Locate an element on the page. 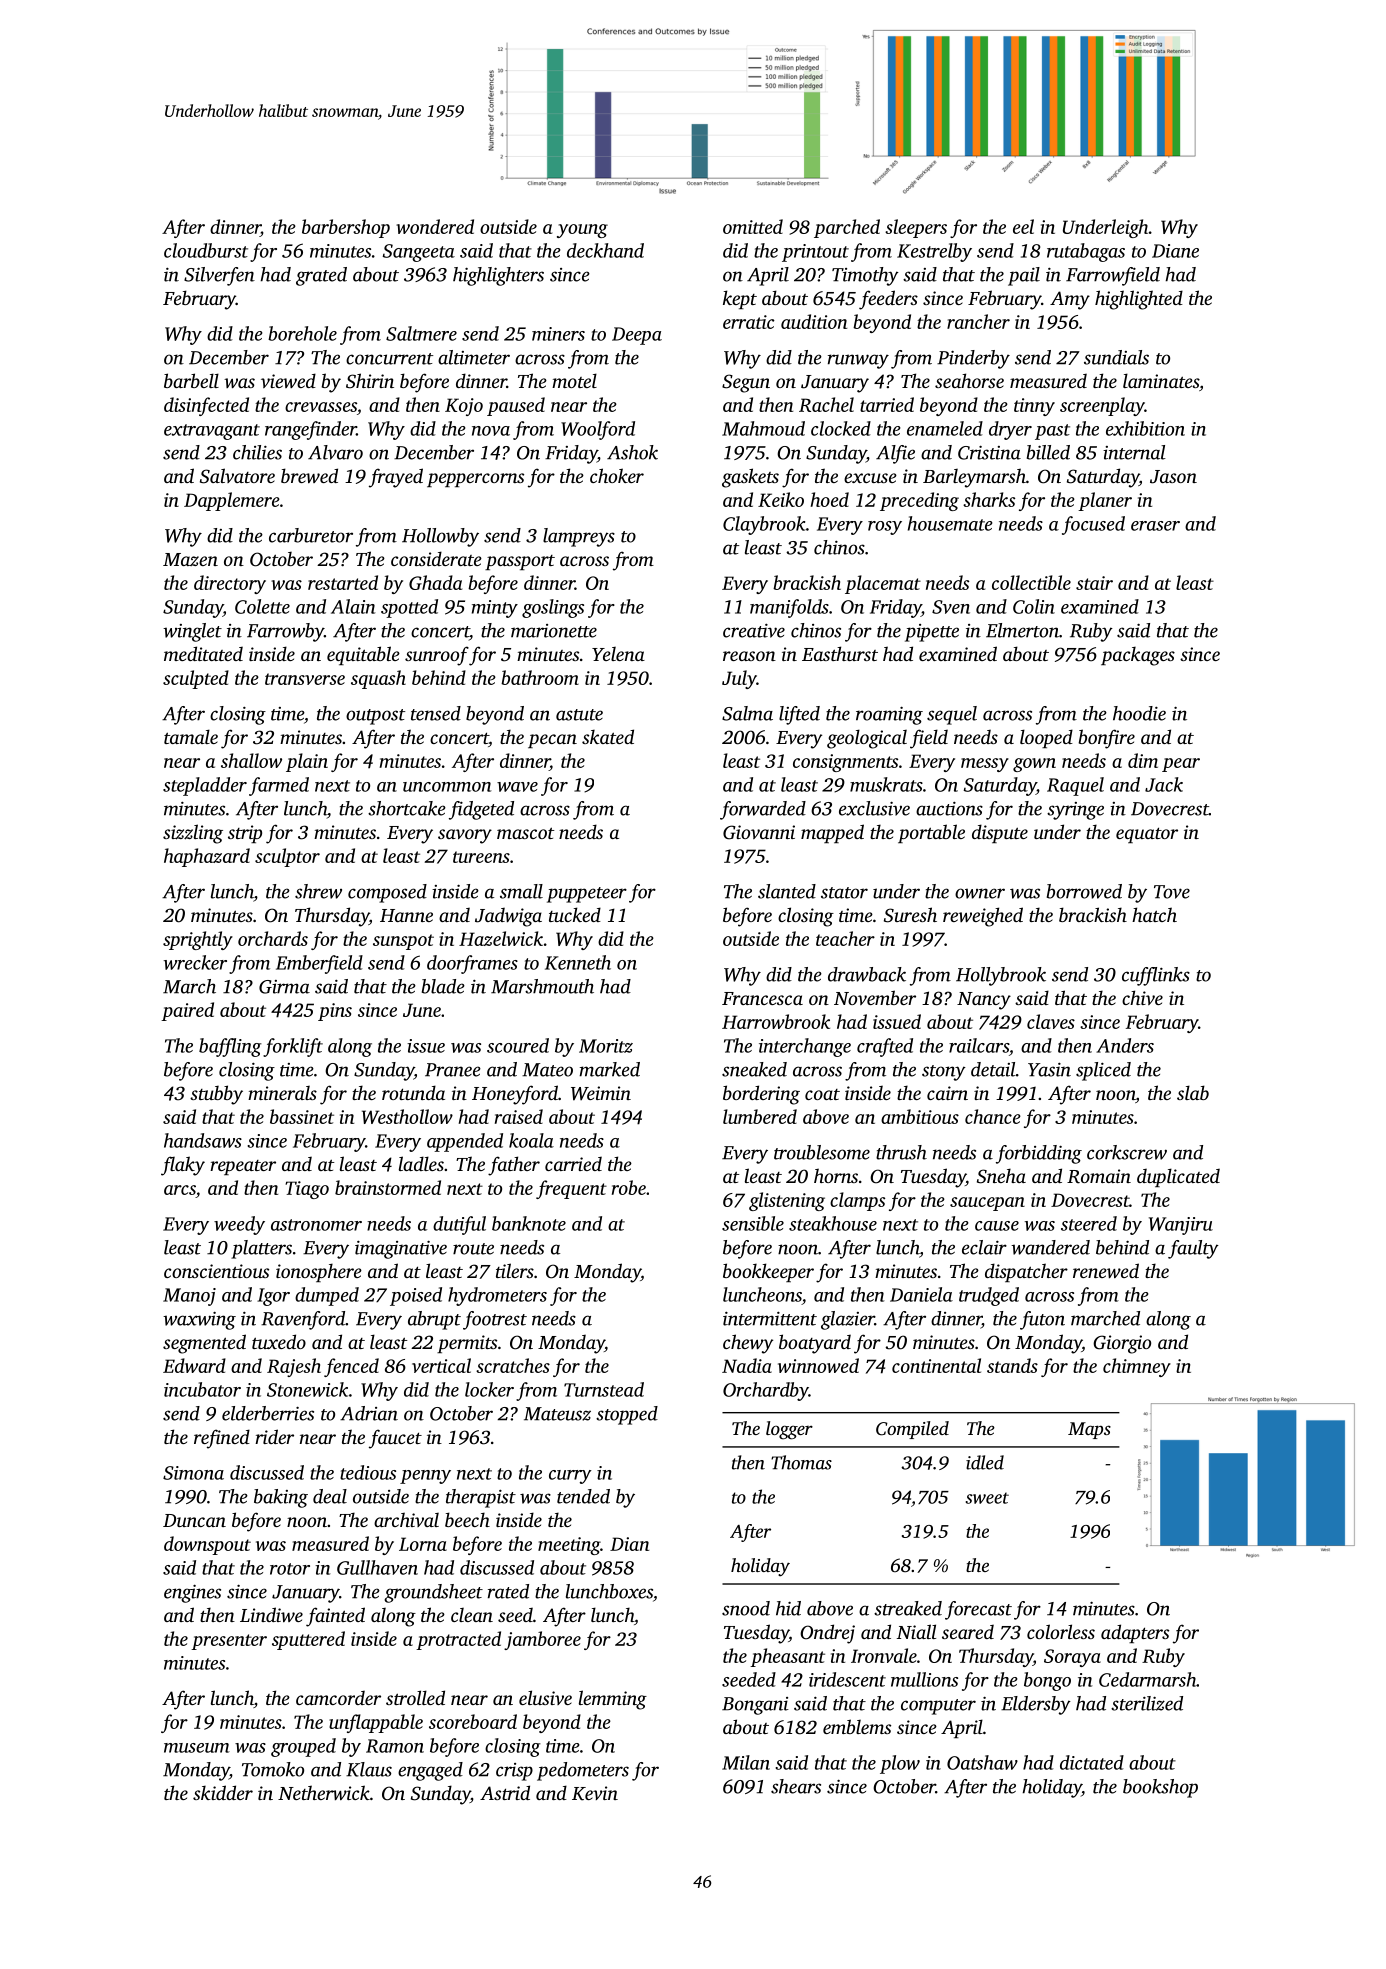 This image has height=1969, width=1386. lampreys is located at coordinates (579, 537).
